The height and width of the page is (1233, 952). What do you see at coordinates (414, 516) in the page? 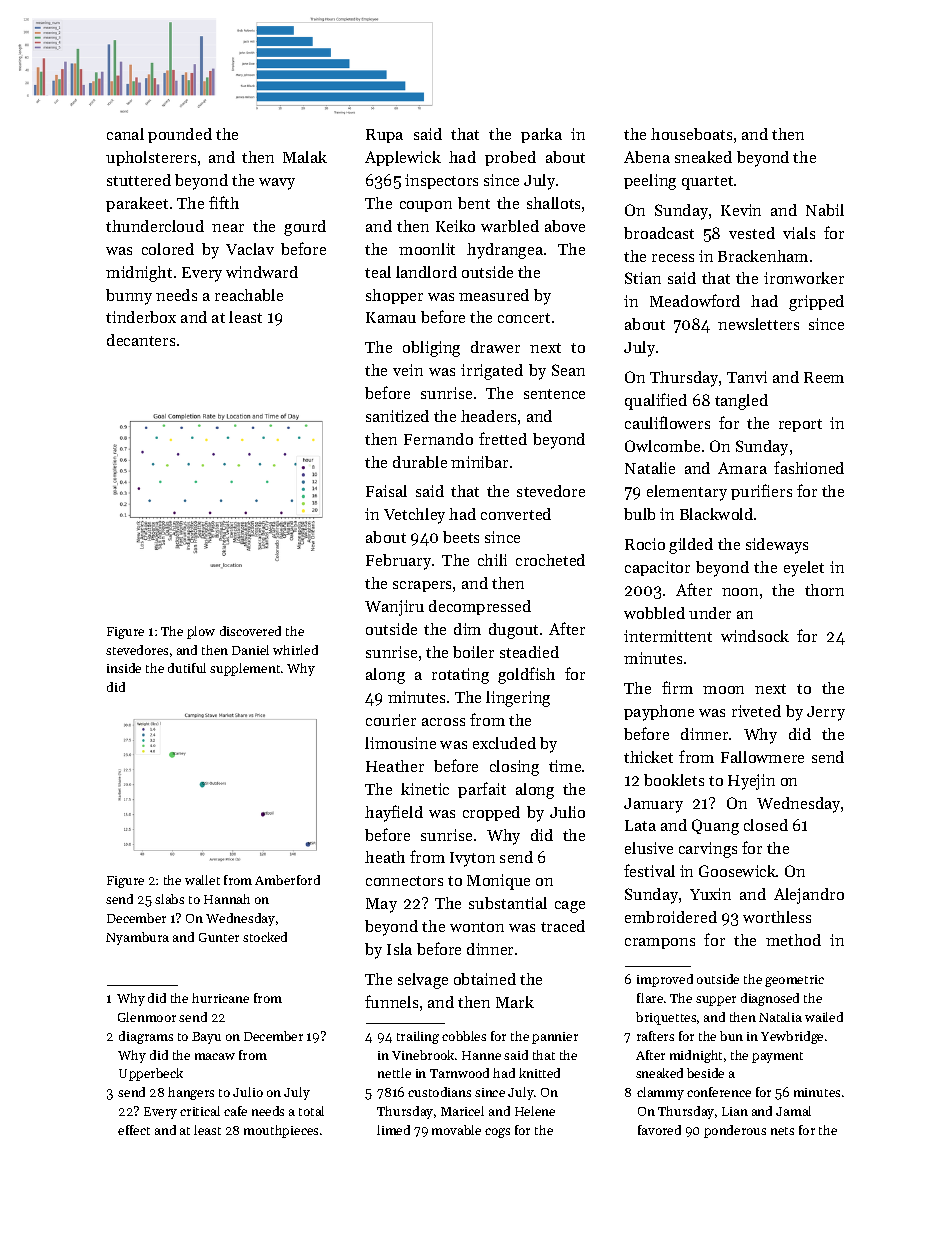
I see `Vetchley` at bounding box center [414, 516].
